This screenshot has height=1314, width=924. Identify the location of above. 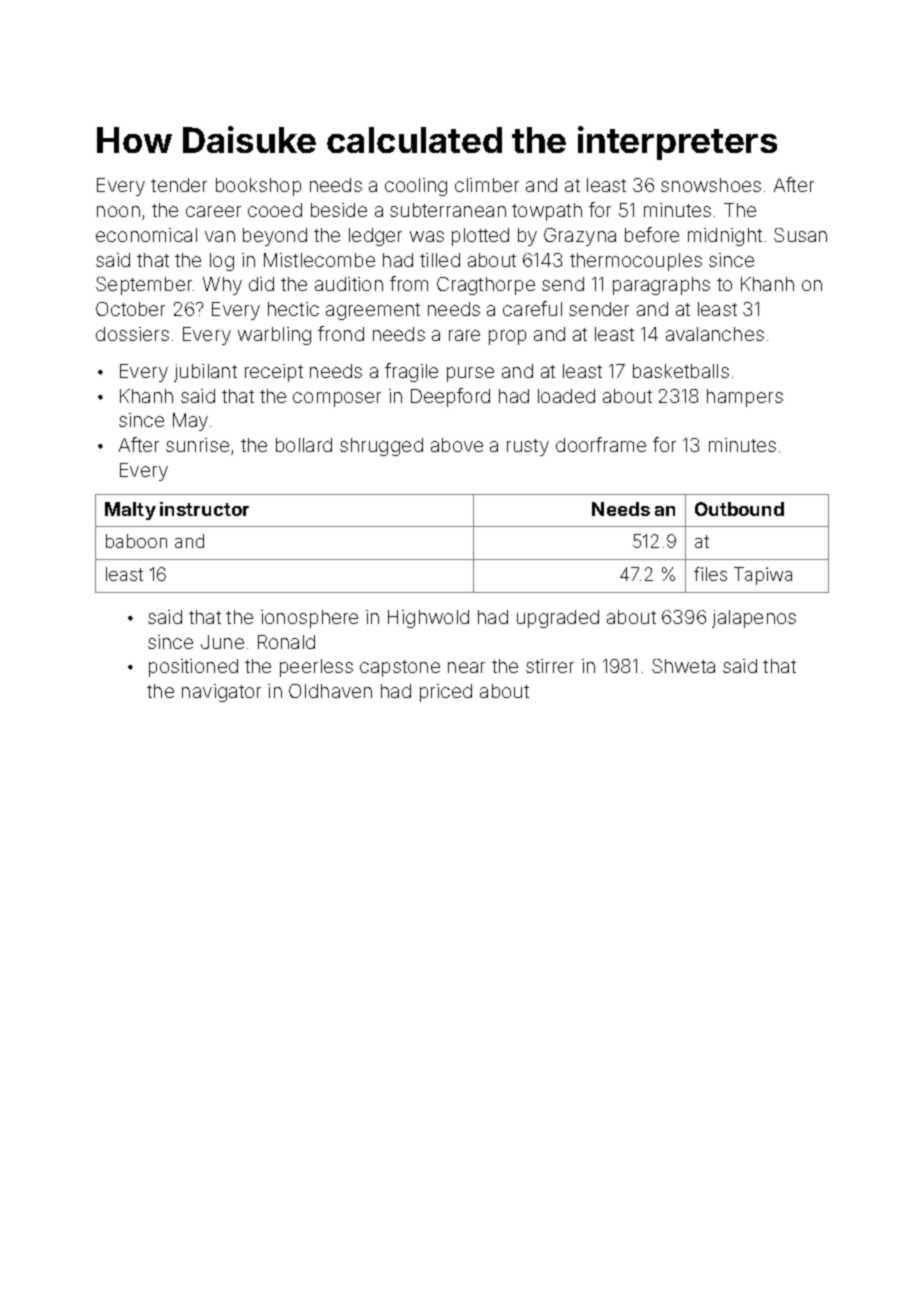
(457, 445).
